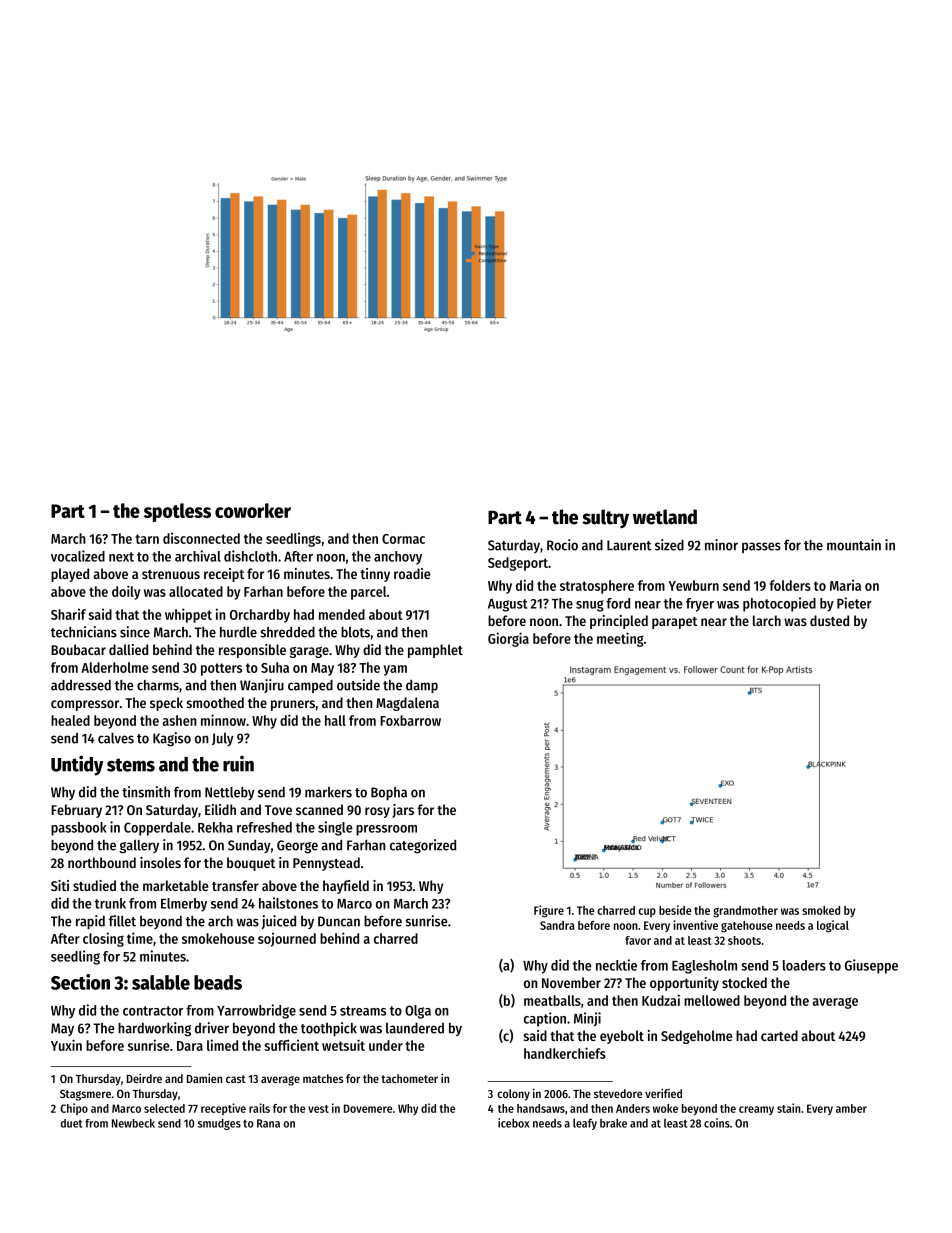  Describe the element at coordinates (355, 632) in the document. I see `blots` at that location.
